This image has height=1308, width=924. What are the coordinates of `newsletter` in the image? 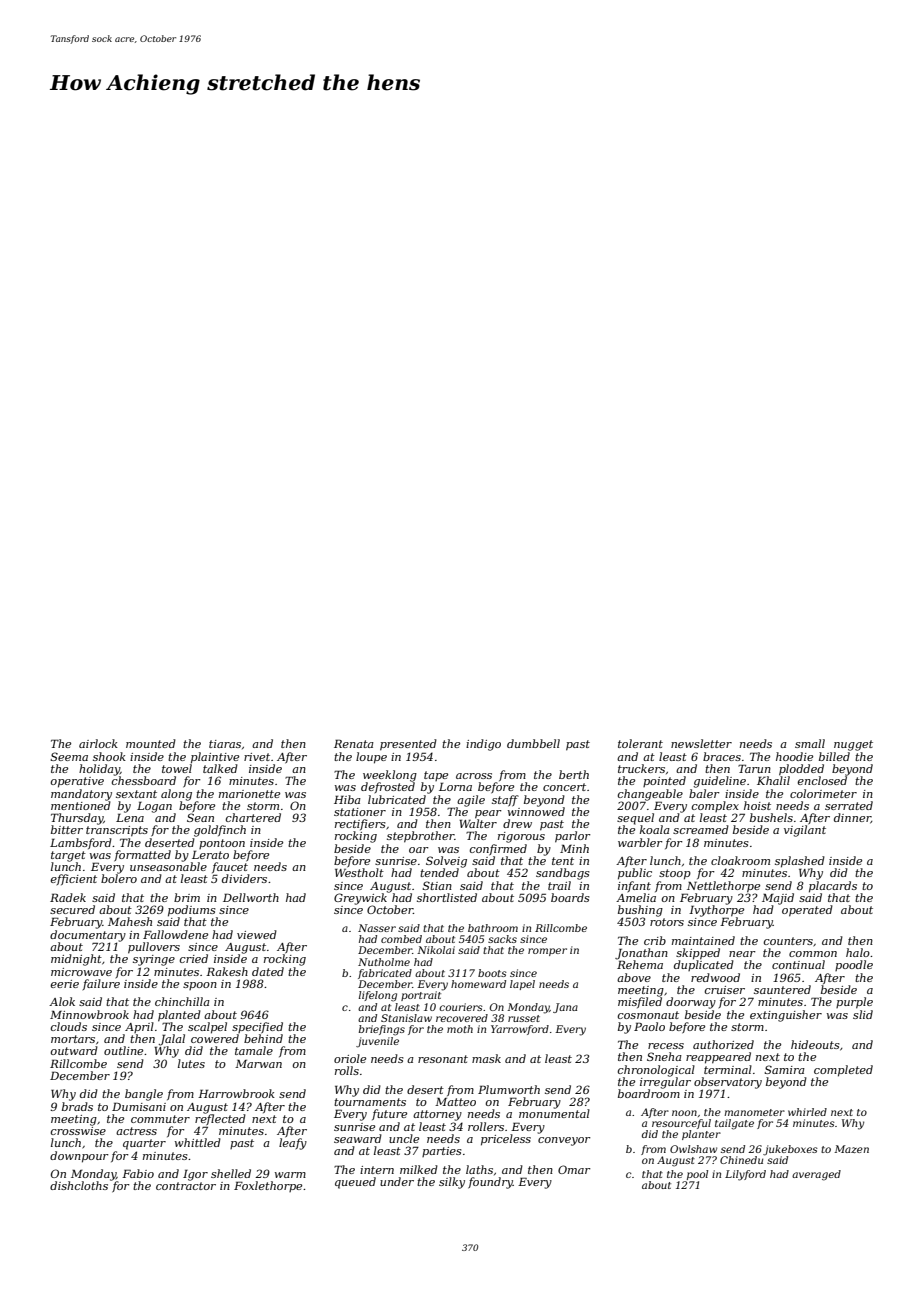 It's located at (701, 743).
